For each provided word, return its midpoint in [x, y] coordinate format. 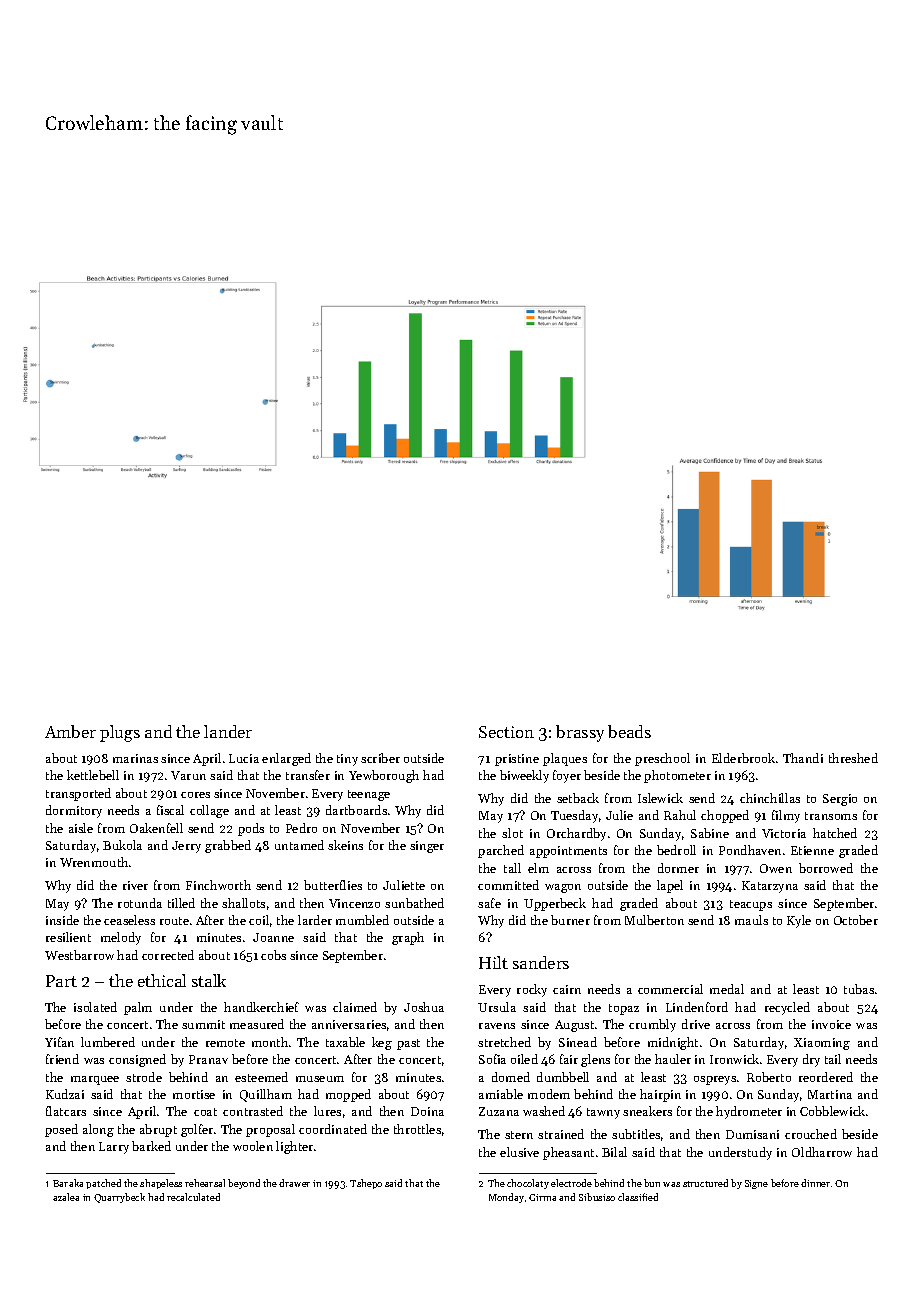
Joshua [424, 1007]
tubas [859, 989]
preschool [662, 759]
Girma [542, 1197]
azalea [66, 1197]
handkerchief [261, 1007]
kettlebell [93, 775]
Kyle [799, 921]
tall [512, 868]
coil [259, 920]
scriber [380, 758]
